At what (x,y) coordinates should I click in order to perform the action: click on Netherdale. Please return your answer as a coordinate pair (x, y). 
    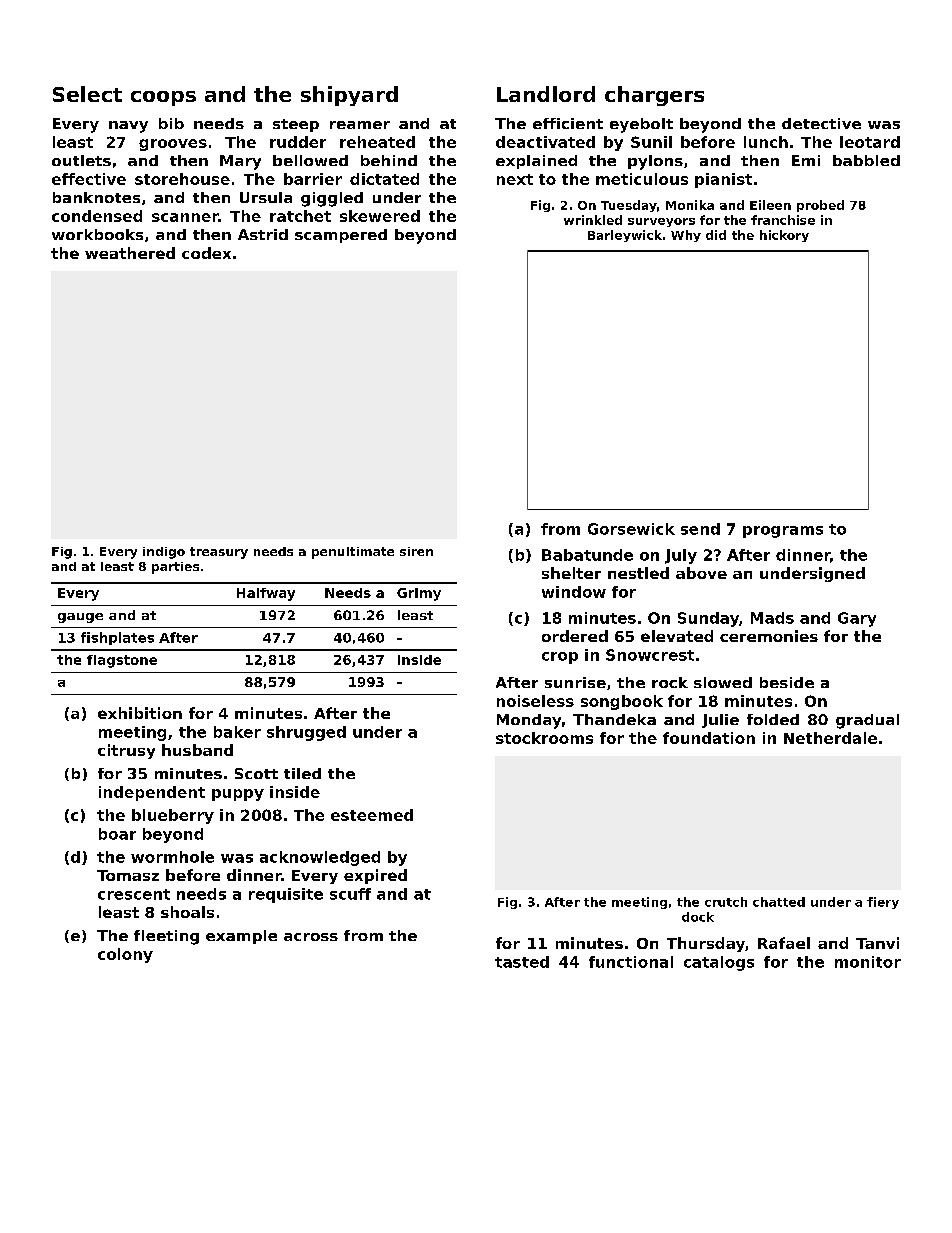
    Looking at the image, I should click on (830, 738).
